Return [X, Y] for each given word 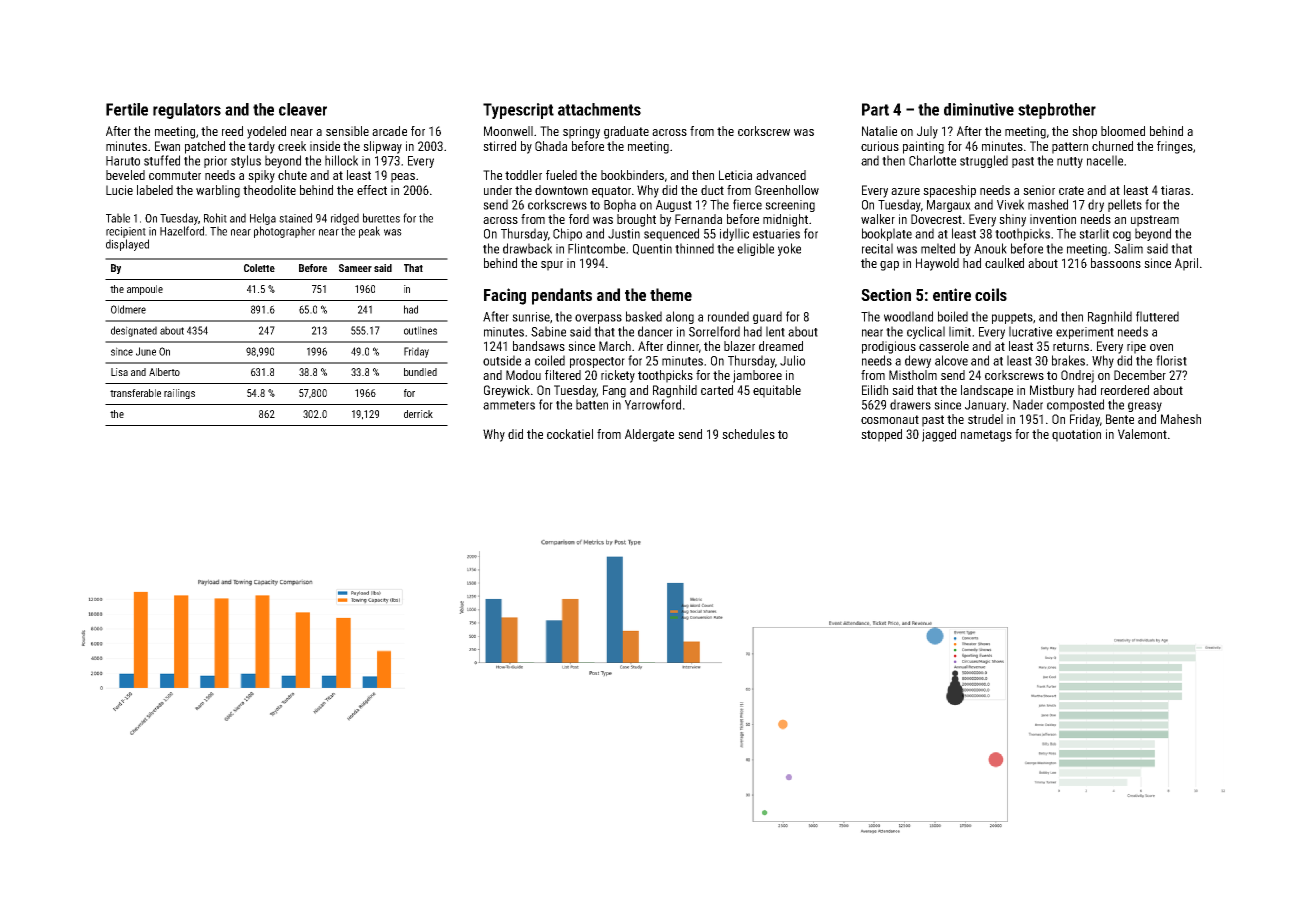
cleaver [303, 109]
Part [875, 109]
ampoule [145, 290]
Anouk [990, 248]
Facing [505, 296]
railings [179, 394]
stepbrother [1057, 111]
